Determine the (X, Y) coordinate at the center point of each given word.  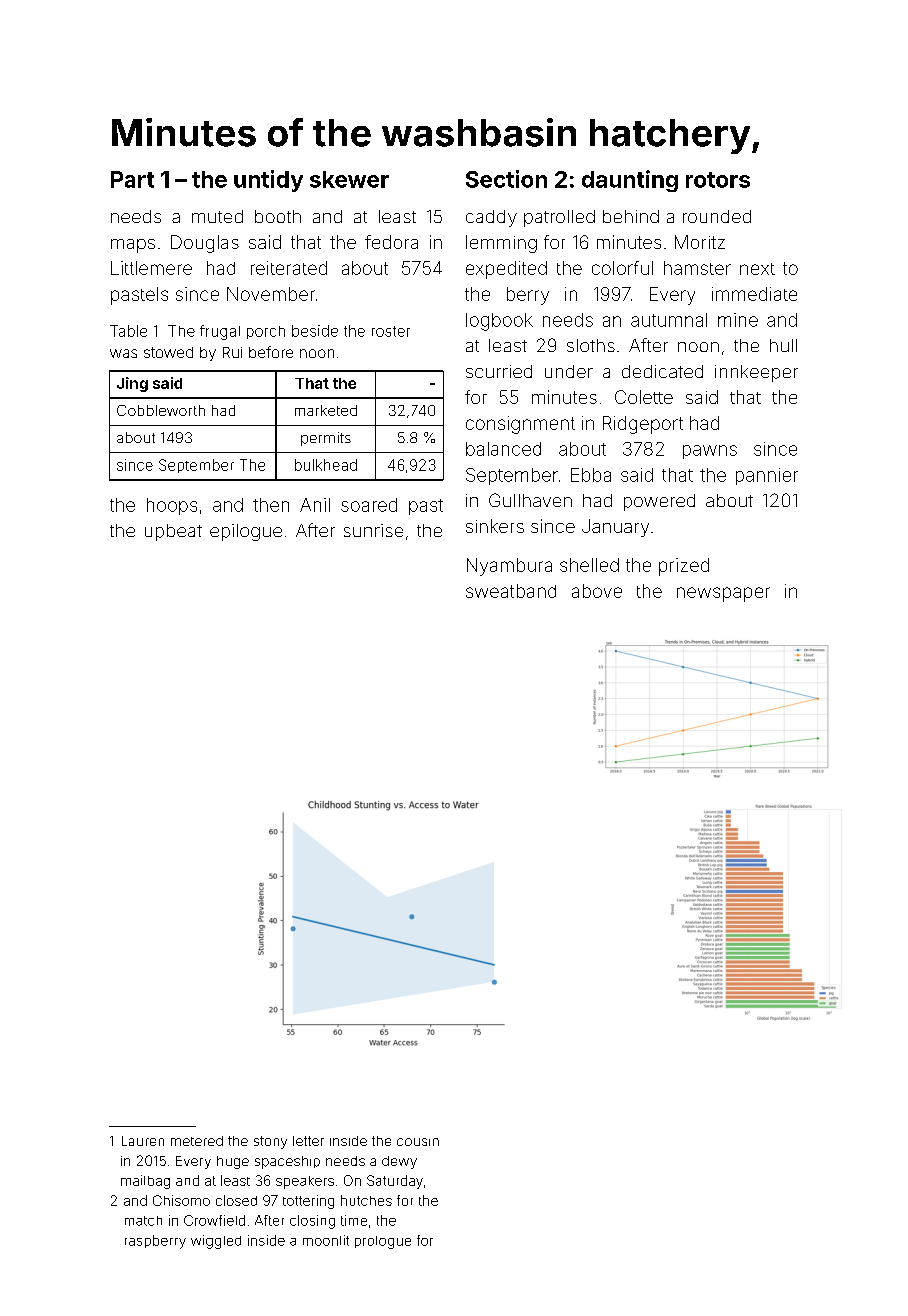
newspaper (723, 594)
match (143, 1221)
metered (197, 1141)
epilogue (246, 532)
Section (506, 179)
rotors (718, 180)
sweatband (511, 591)
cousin (418, 1142)
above (597, 591)
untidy (268, 181)
